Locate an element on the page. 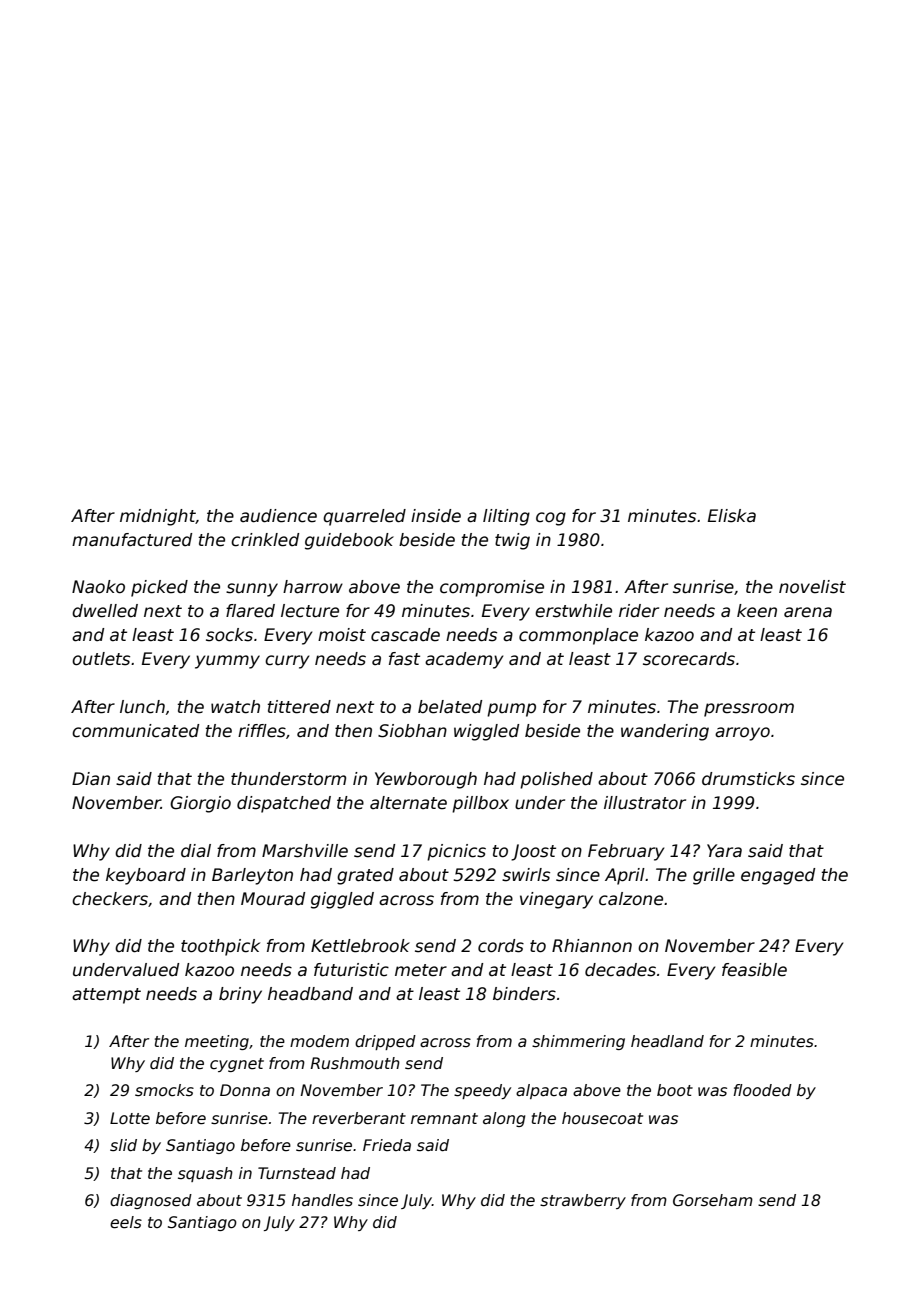 Image resolution: width=924 pixels, height=1308 pixels. twig is located at coordinates (512, 541).
